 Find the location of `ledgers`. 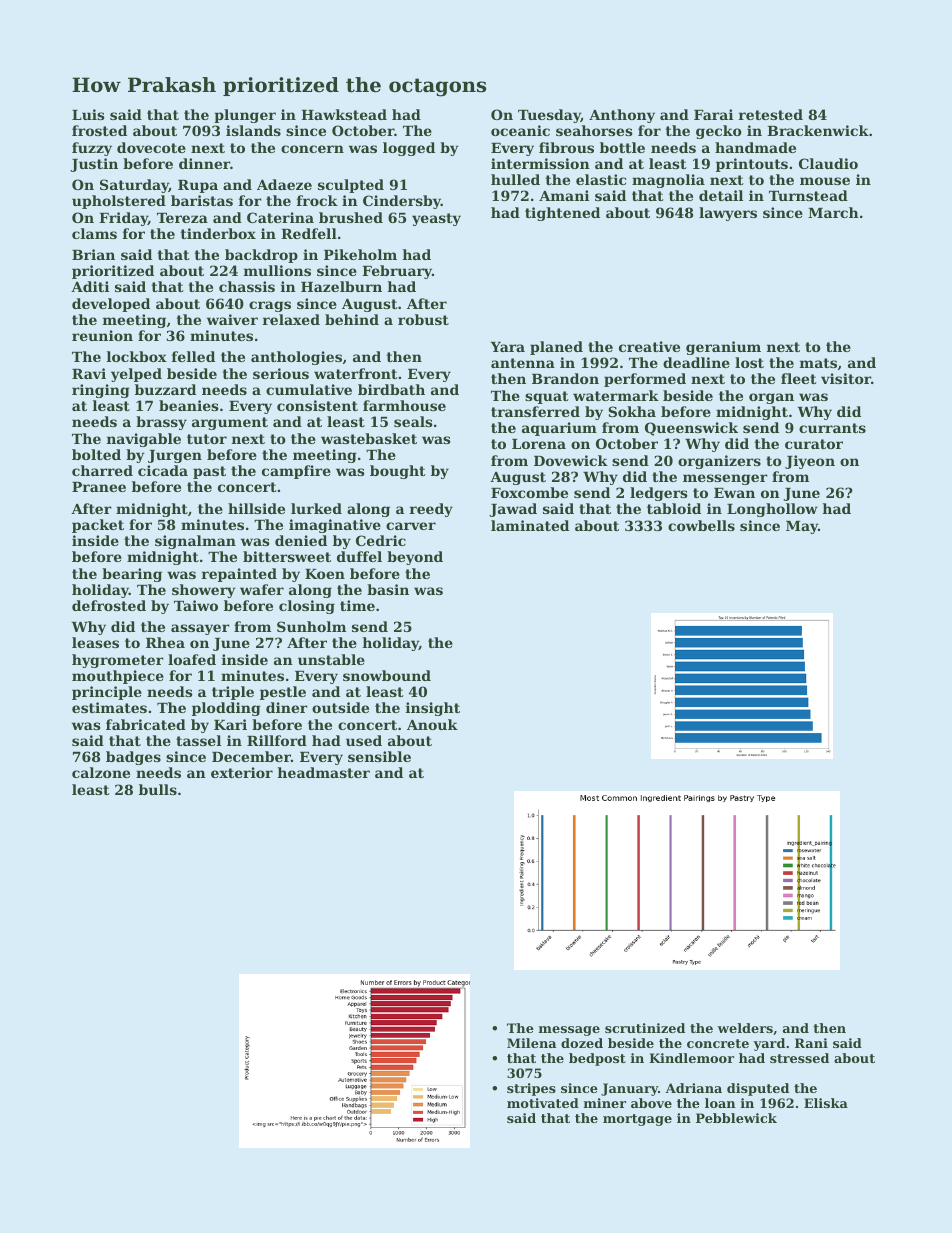

ledgers is located at coordinates (659, 494).
